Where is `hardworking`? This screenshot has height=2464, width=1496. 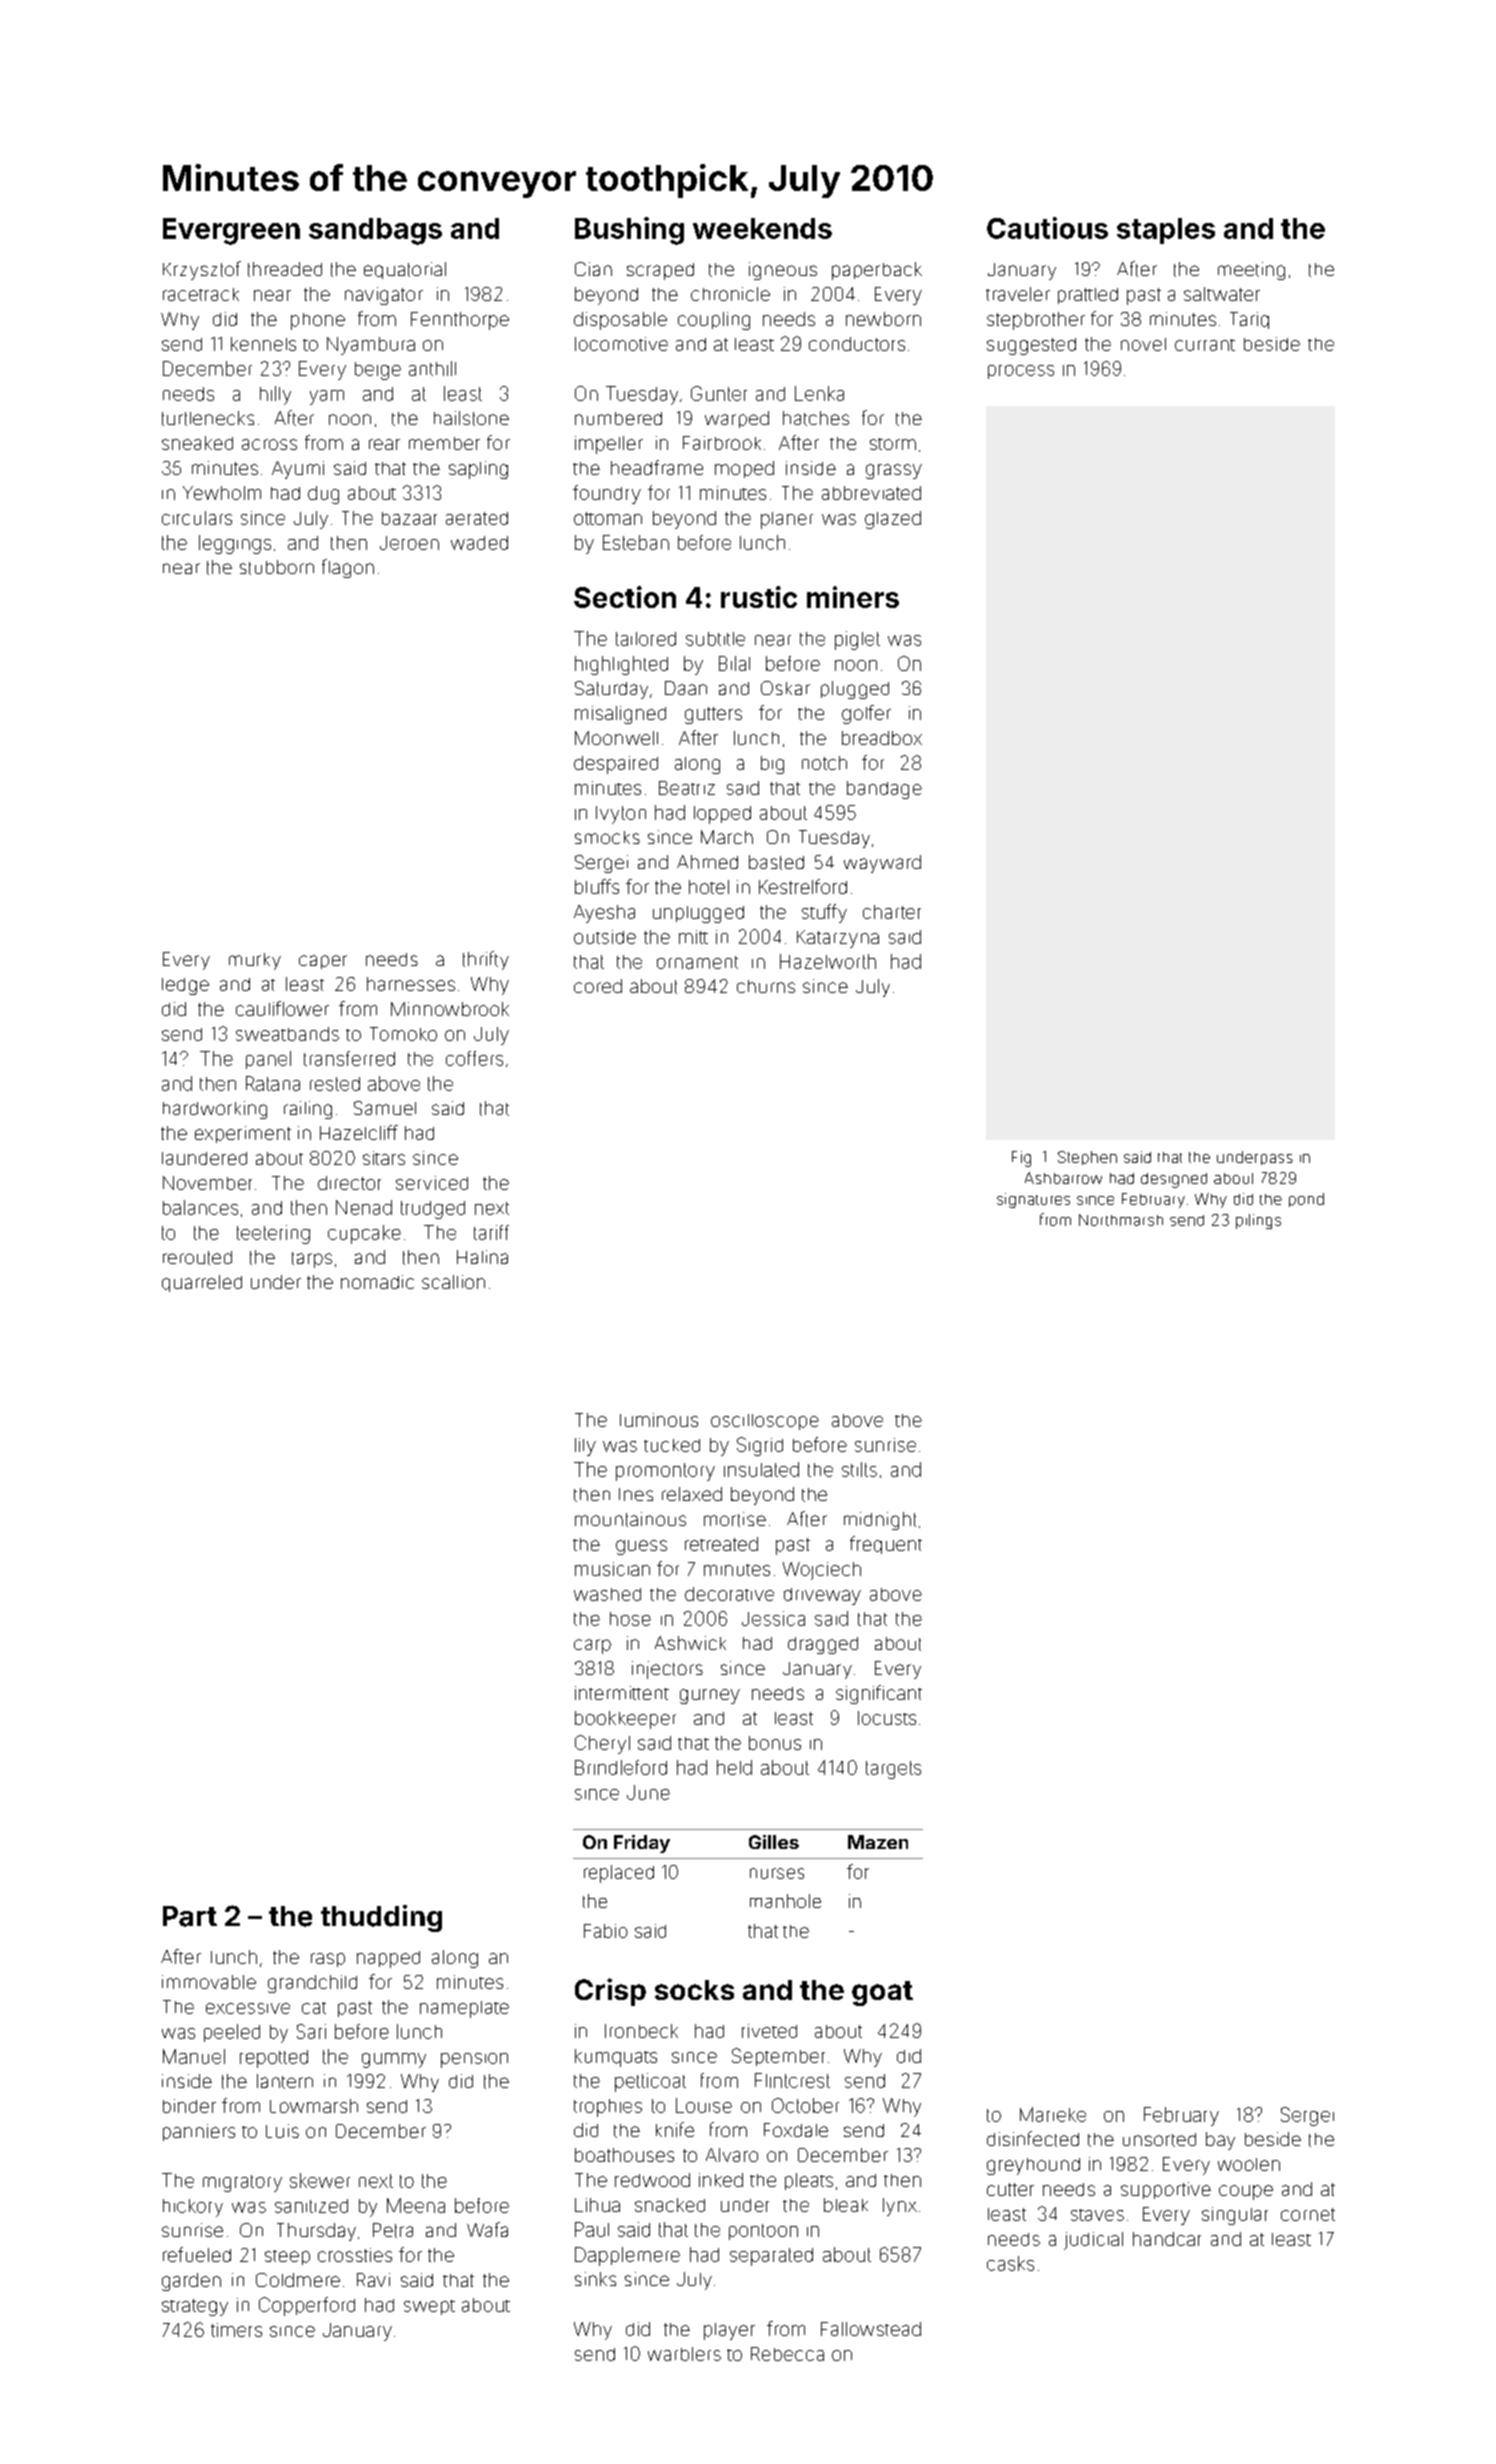
hardworking is located at coordinates (215, 1110).
